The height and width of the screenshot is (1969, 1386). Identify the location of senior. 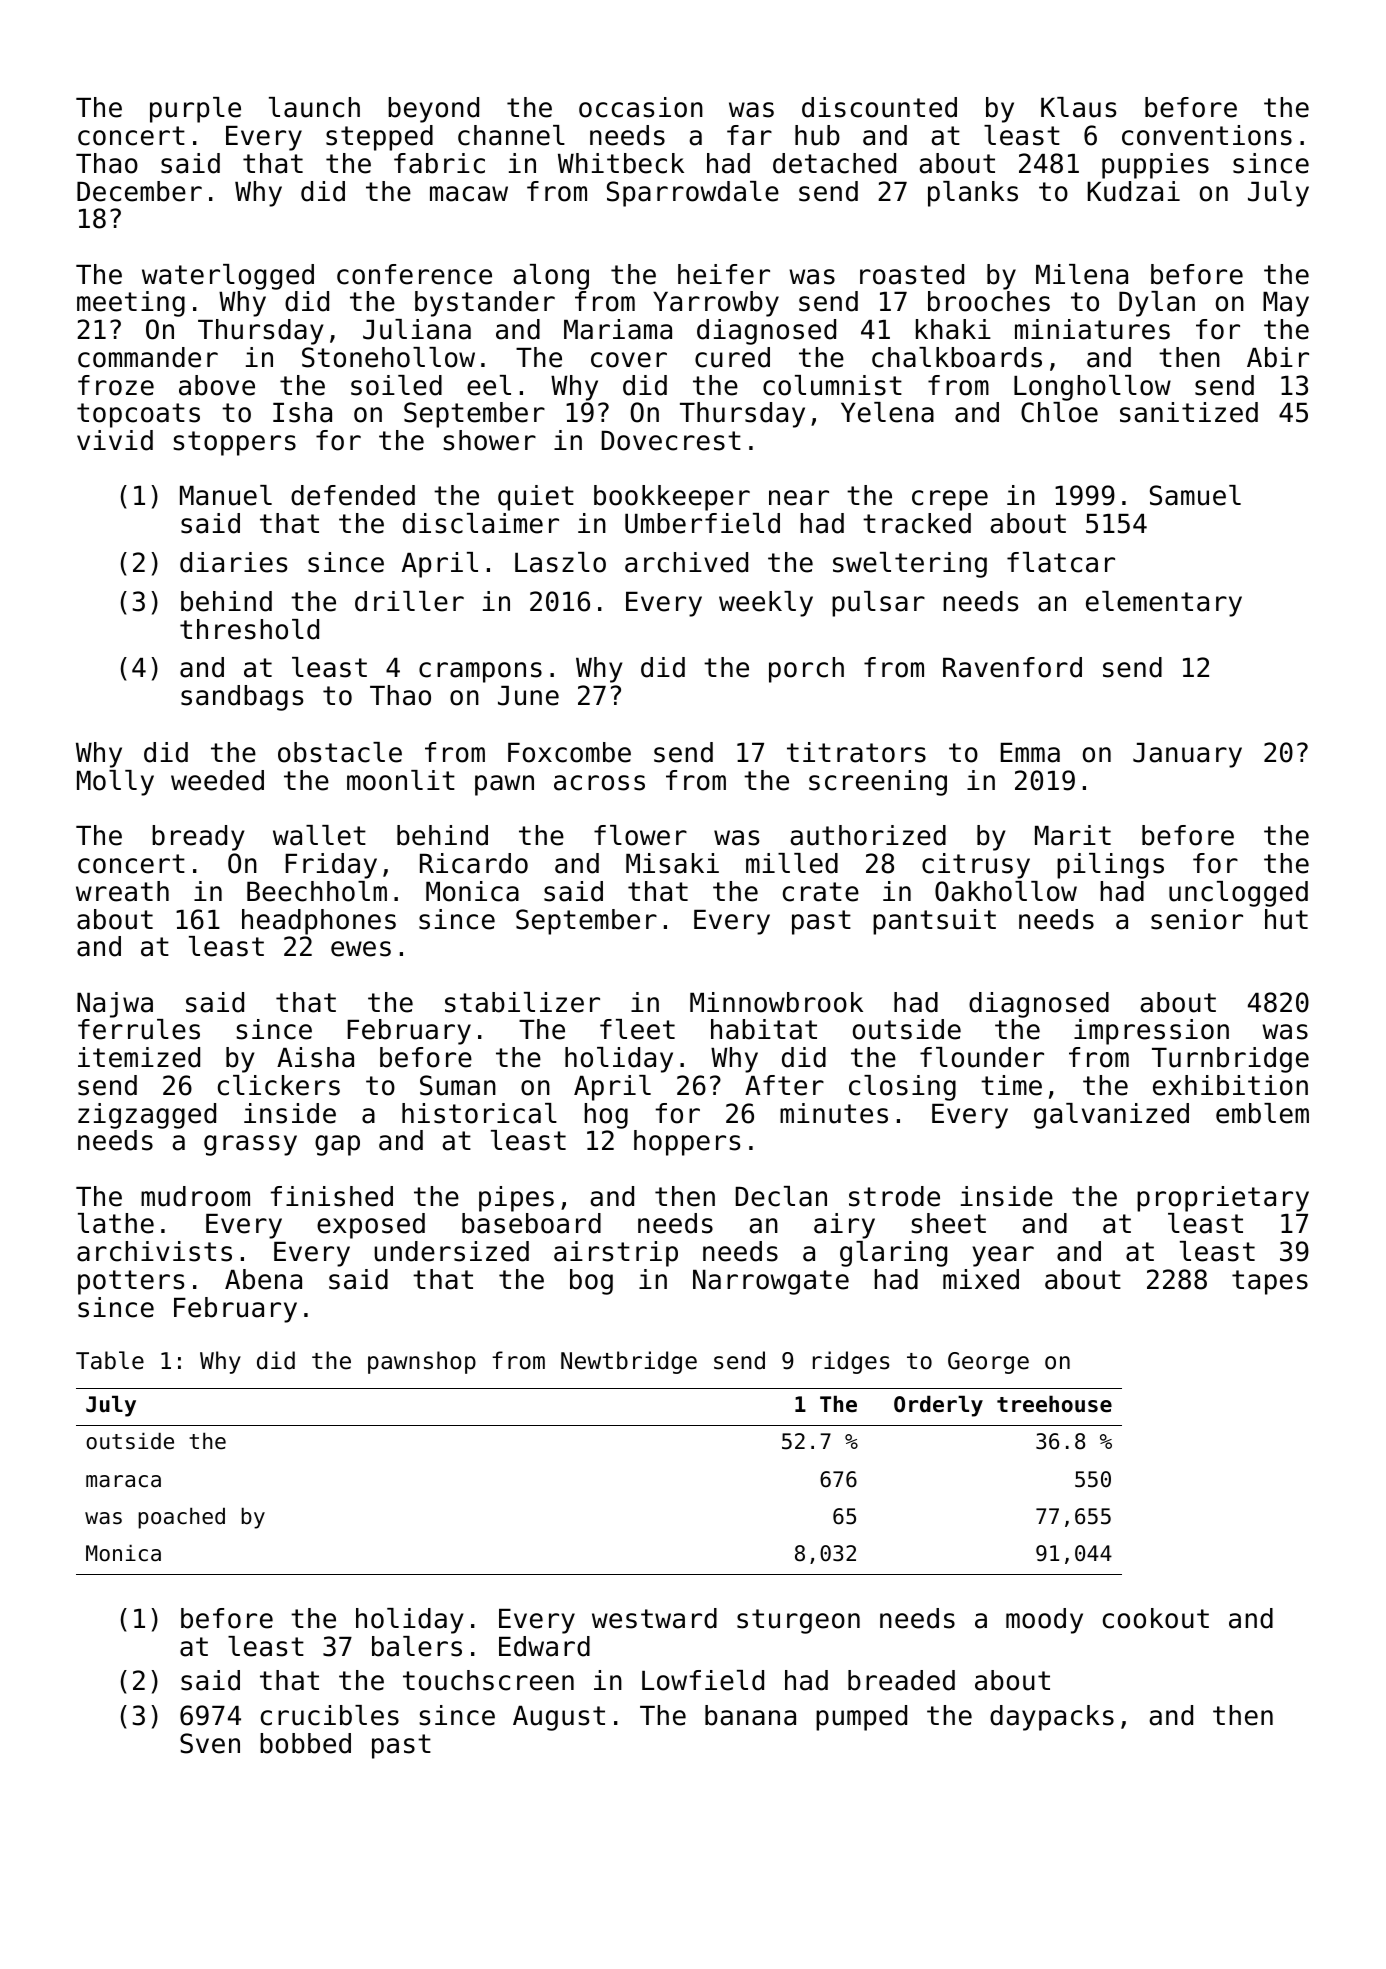
(1197, 919).
